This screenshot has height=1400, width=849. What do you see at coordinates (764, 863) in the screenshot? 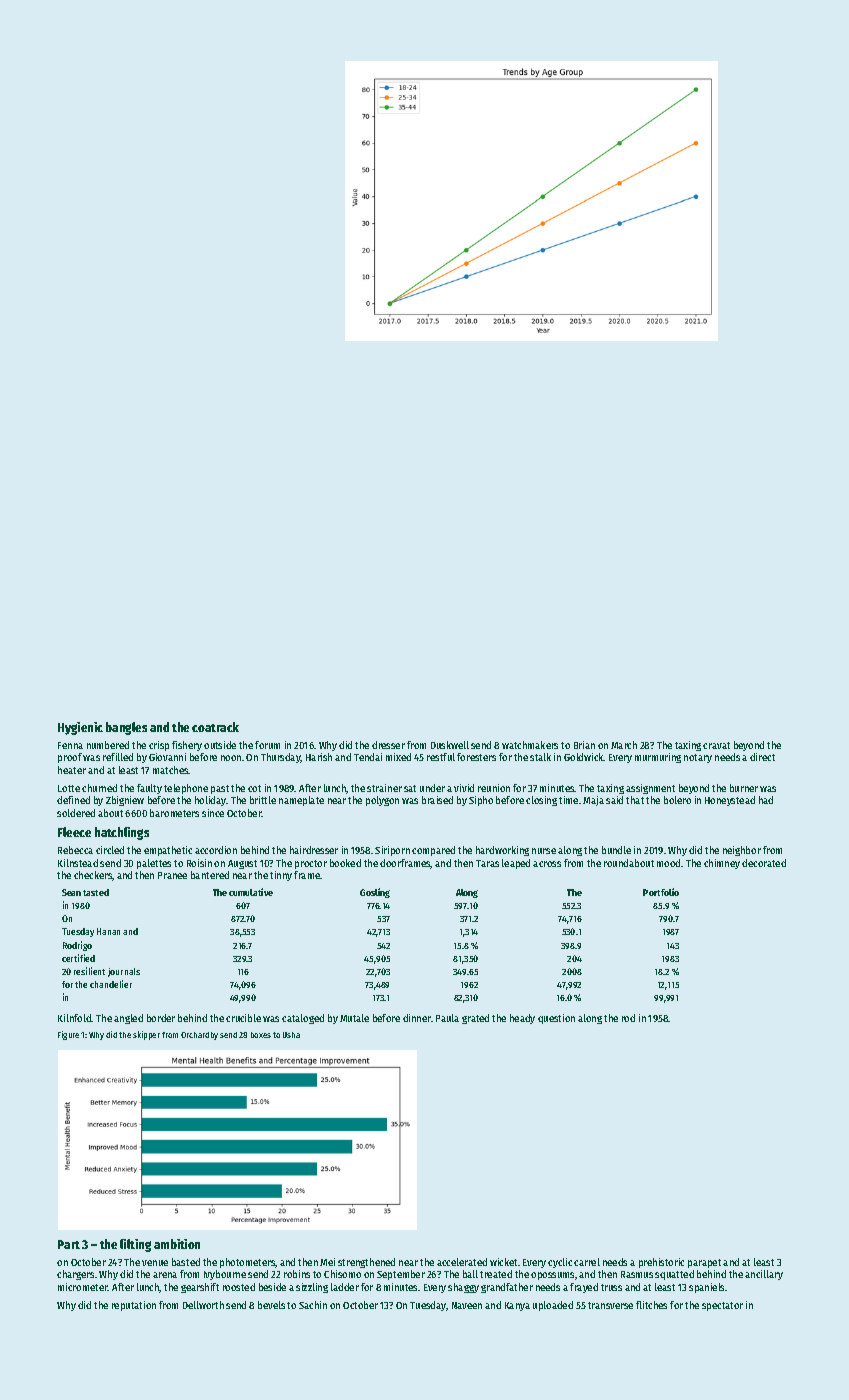
I see `decorated` at bounding box center [764, 863].
